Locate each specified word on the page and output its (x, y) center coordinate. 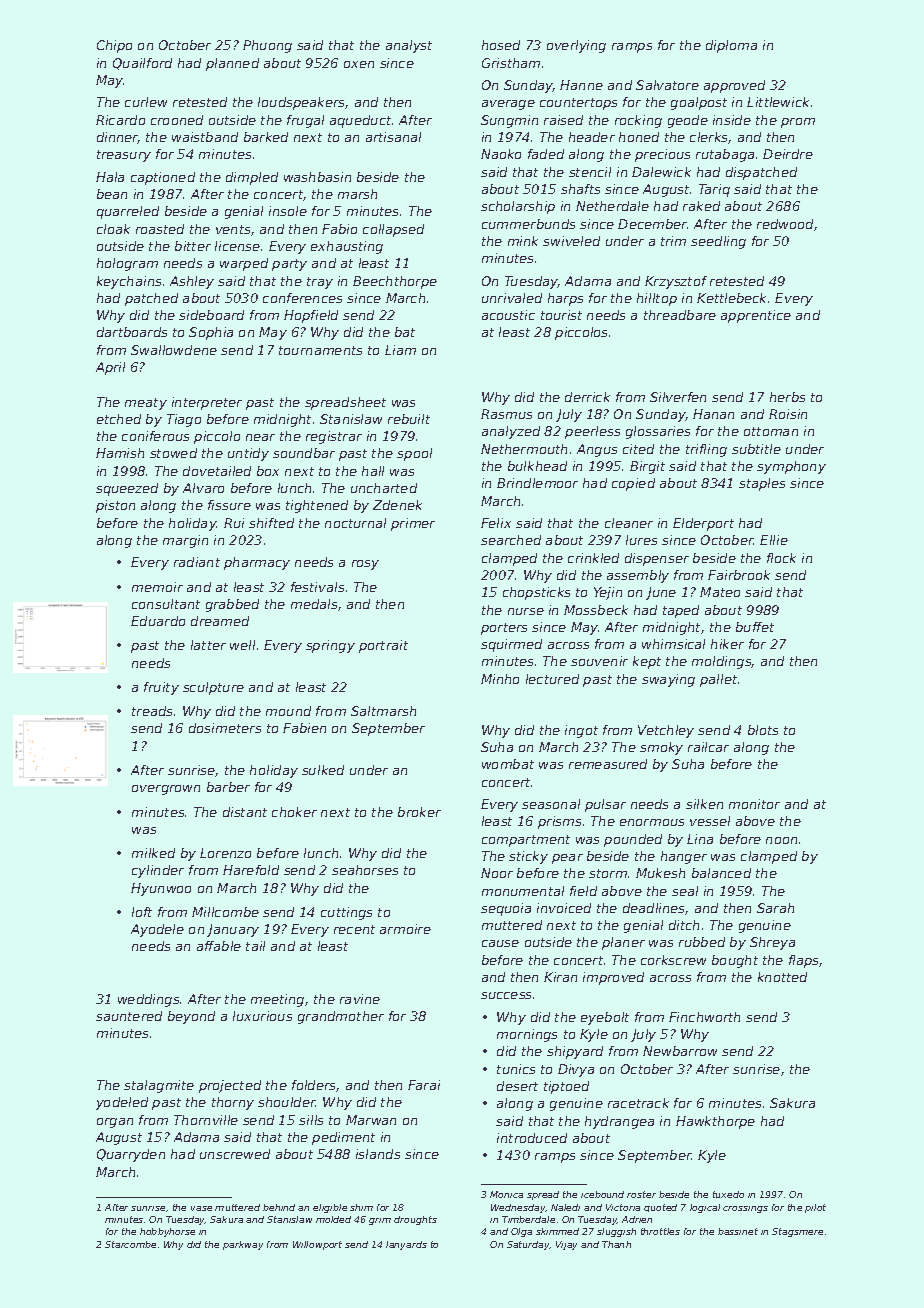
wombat (508, 764)
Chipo (114, 46)
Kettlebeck (731, 298)
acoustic (508, 315)
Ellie (774, 540)
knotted (782, 977)
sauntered (129, 1016)
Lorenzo (225, 853)
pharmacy (257, 563)
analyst (409, 46)
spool (414, 454)
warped (244, 264)
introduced (532, 1138)
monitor (754, 804)
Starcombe (130, 1244)
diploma (731, 46)
